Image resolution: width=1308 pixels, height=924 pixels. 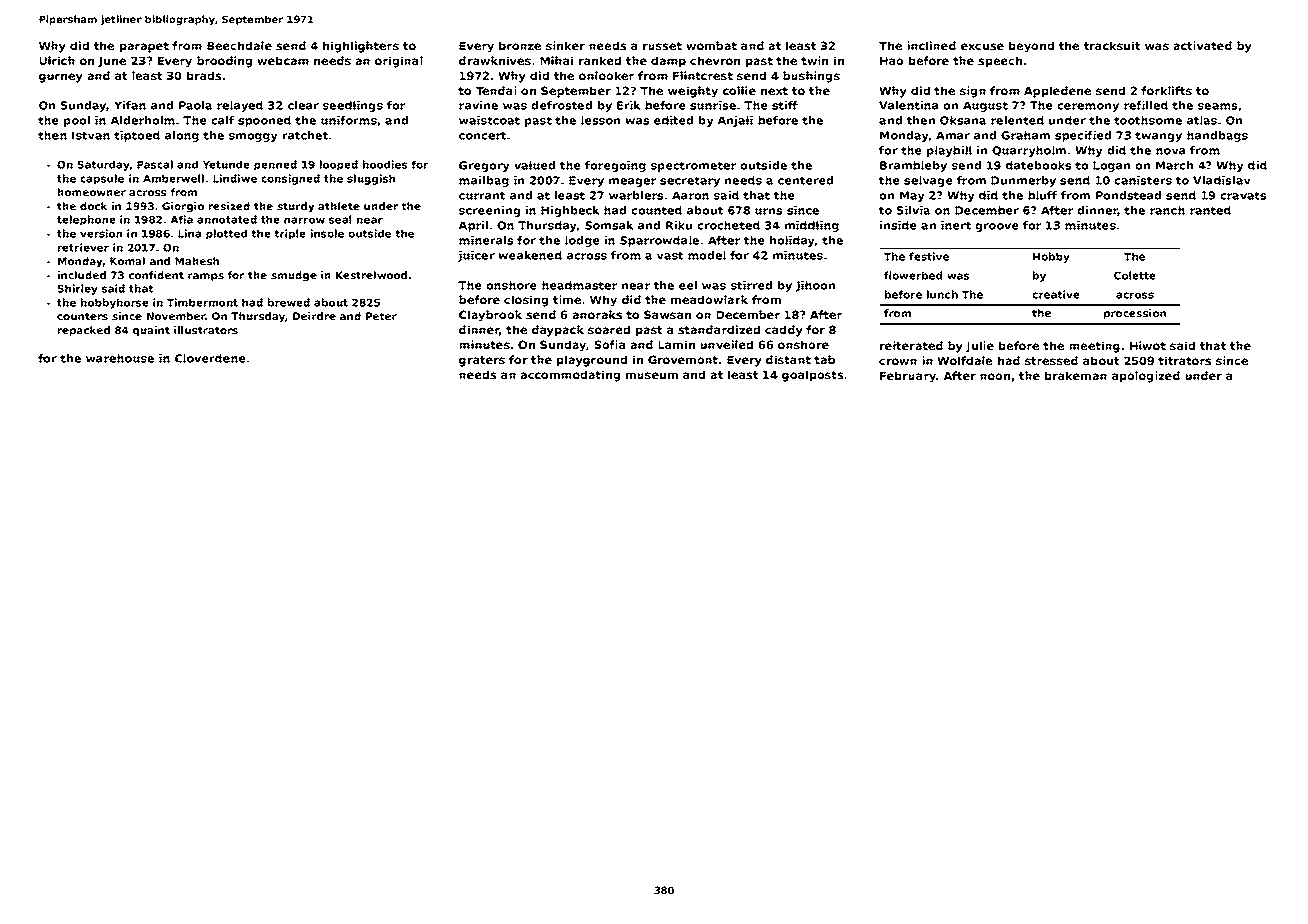 What do you see at coordinates (963, 120) in the document?
I see `Oksana` at bounding box center [963, 120].
